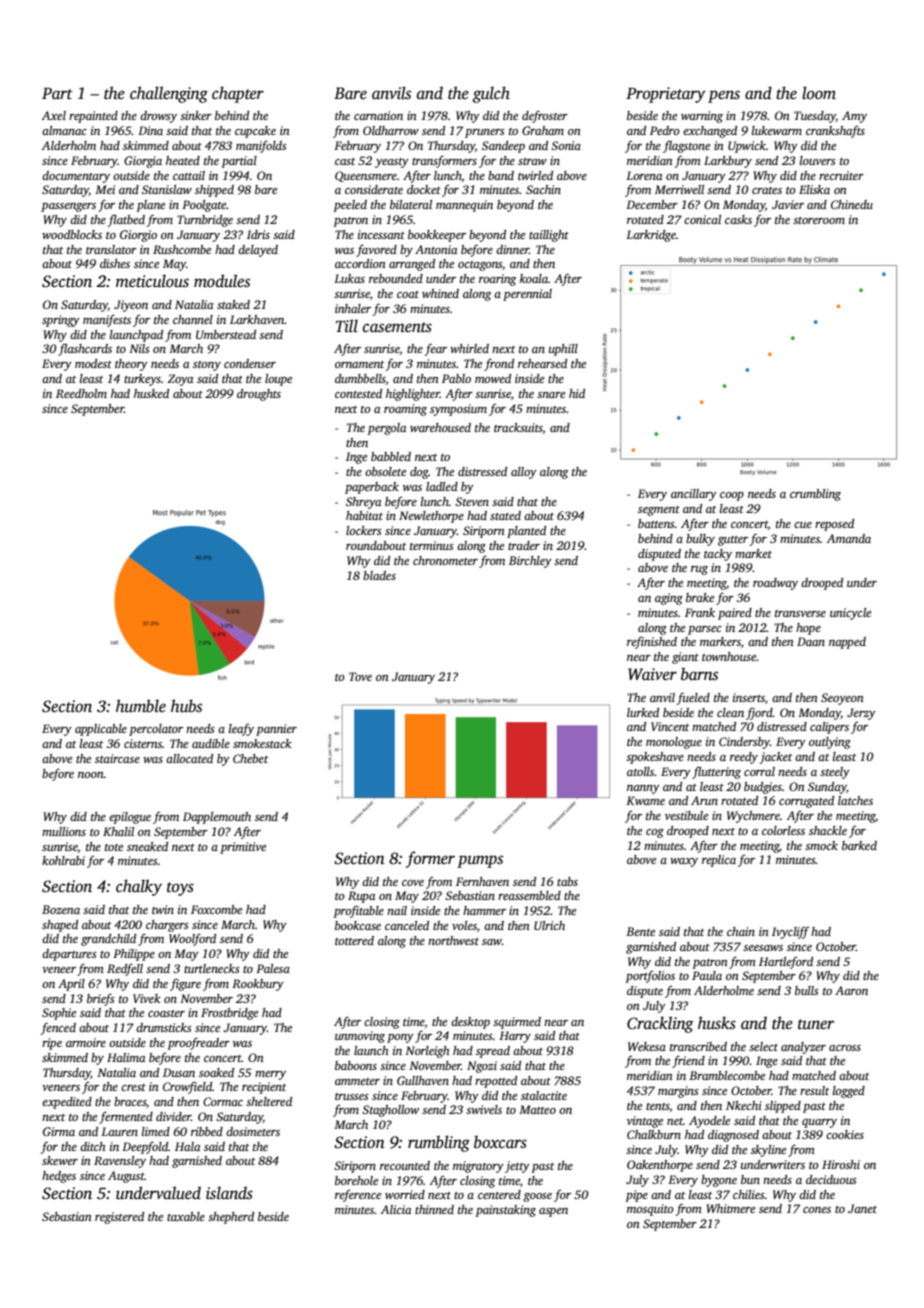  I want to click on Alicia, so click(396, 1209).
